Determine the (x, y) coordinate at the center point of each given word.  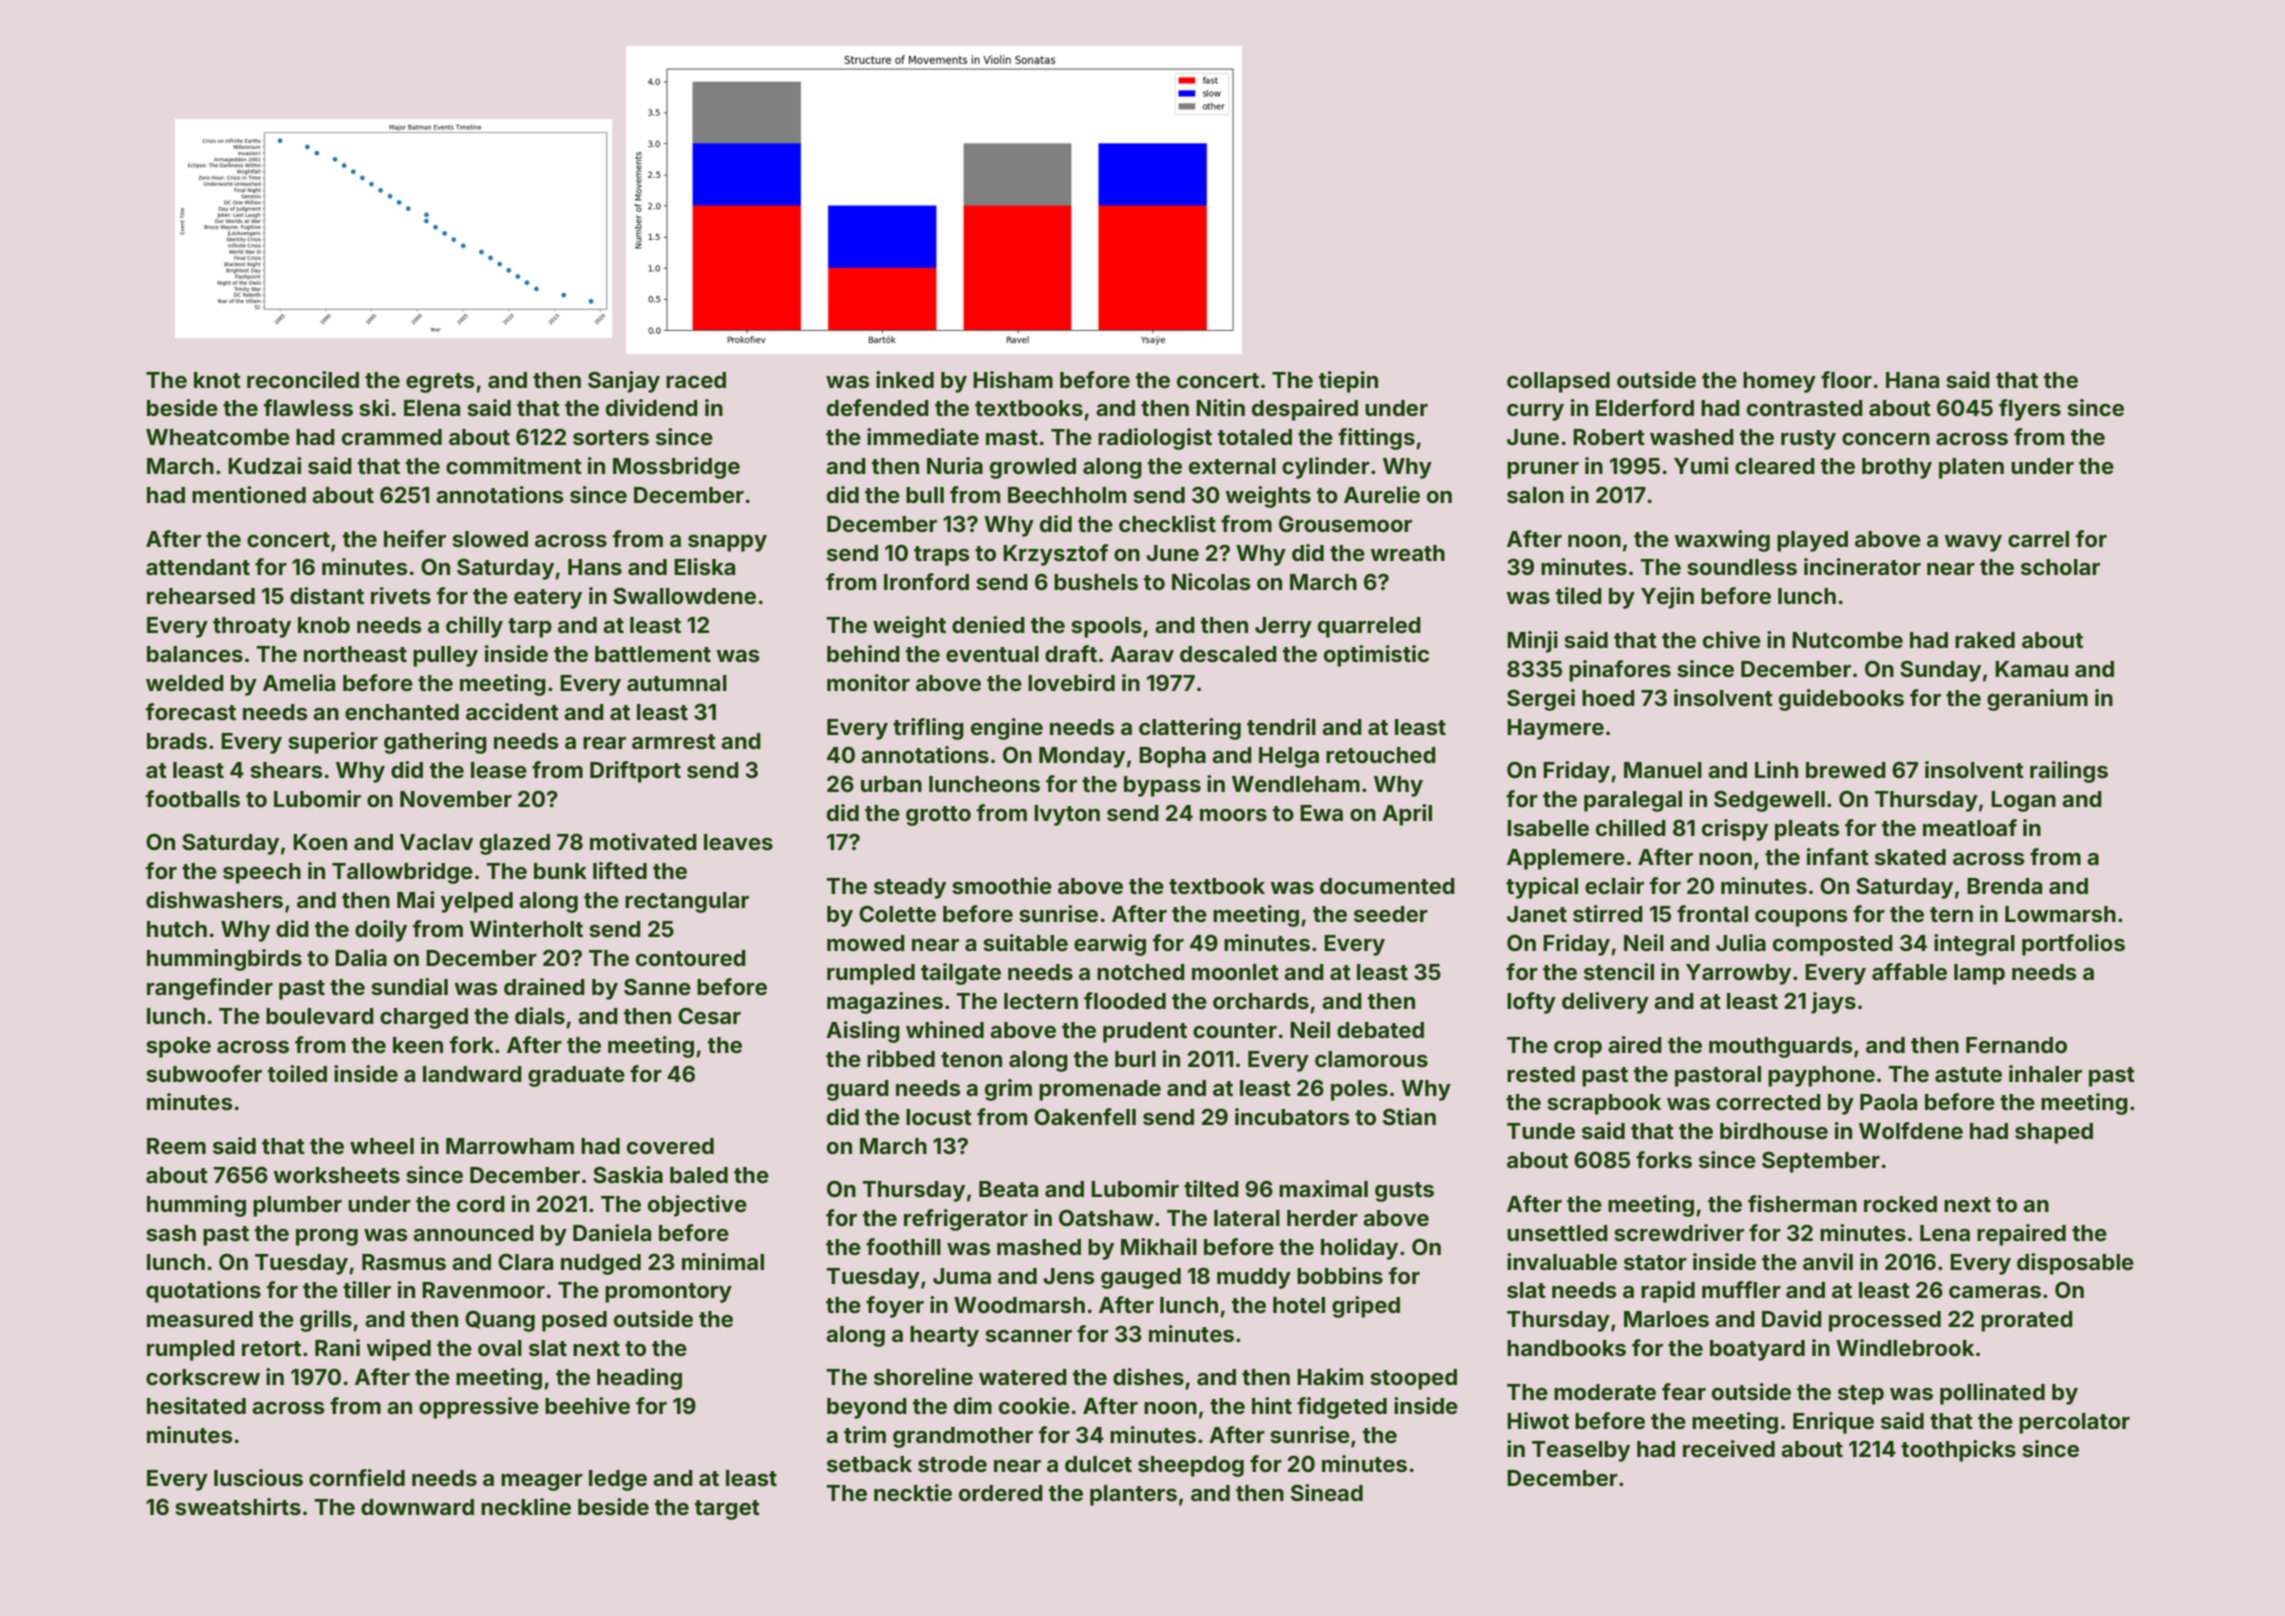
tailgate (961, 974)
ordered (1001, 1493)
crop (1578, 1049)
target (727, 1510)
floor (1846, 379)
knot (217, 380)
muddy (1254, 1278)
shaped (2054, 1133)
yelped (477, 902)
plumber (297, 1206)
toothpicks (1958, 1451)
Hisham (1013, 380)
